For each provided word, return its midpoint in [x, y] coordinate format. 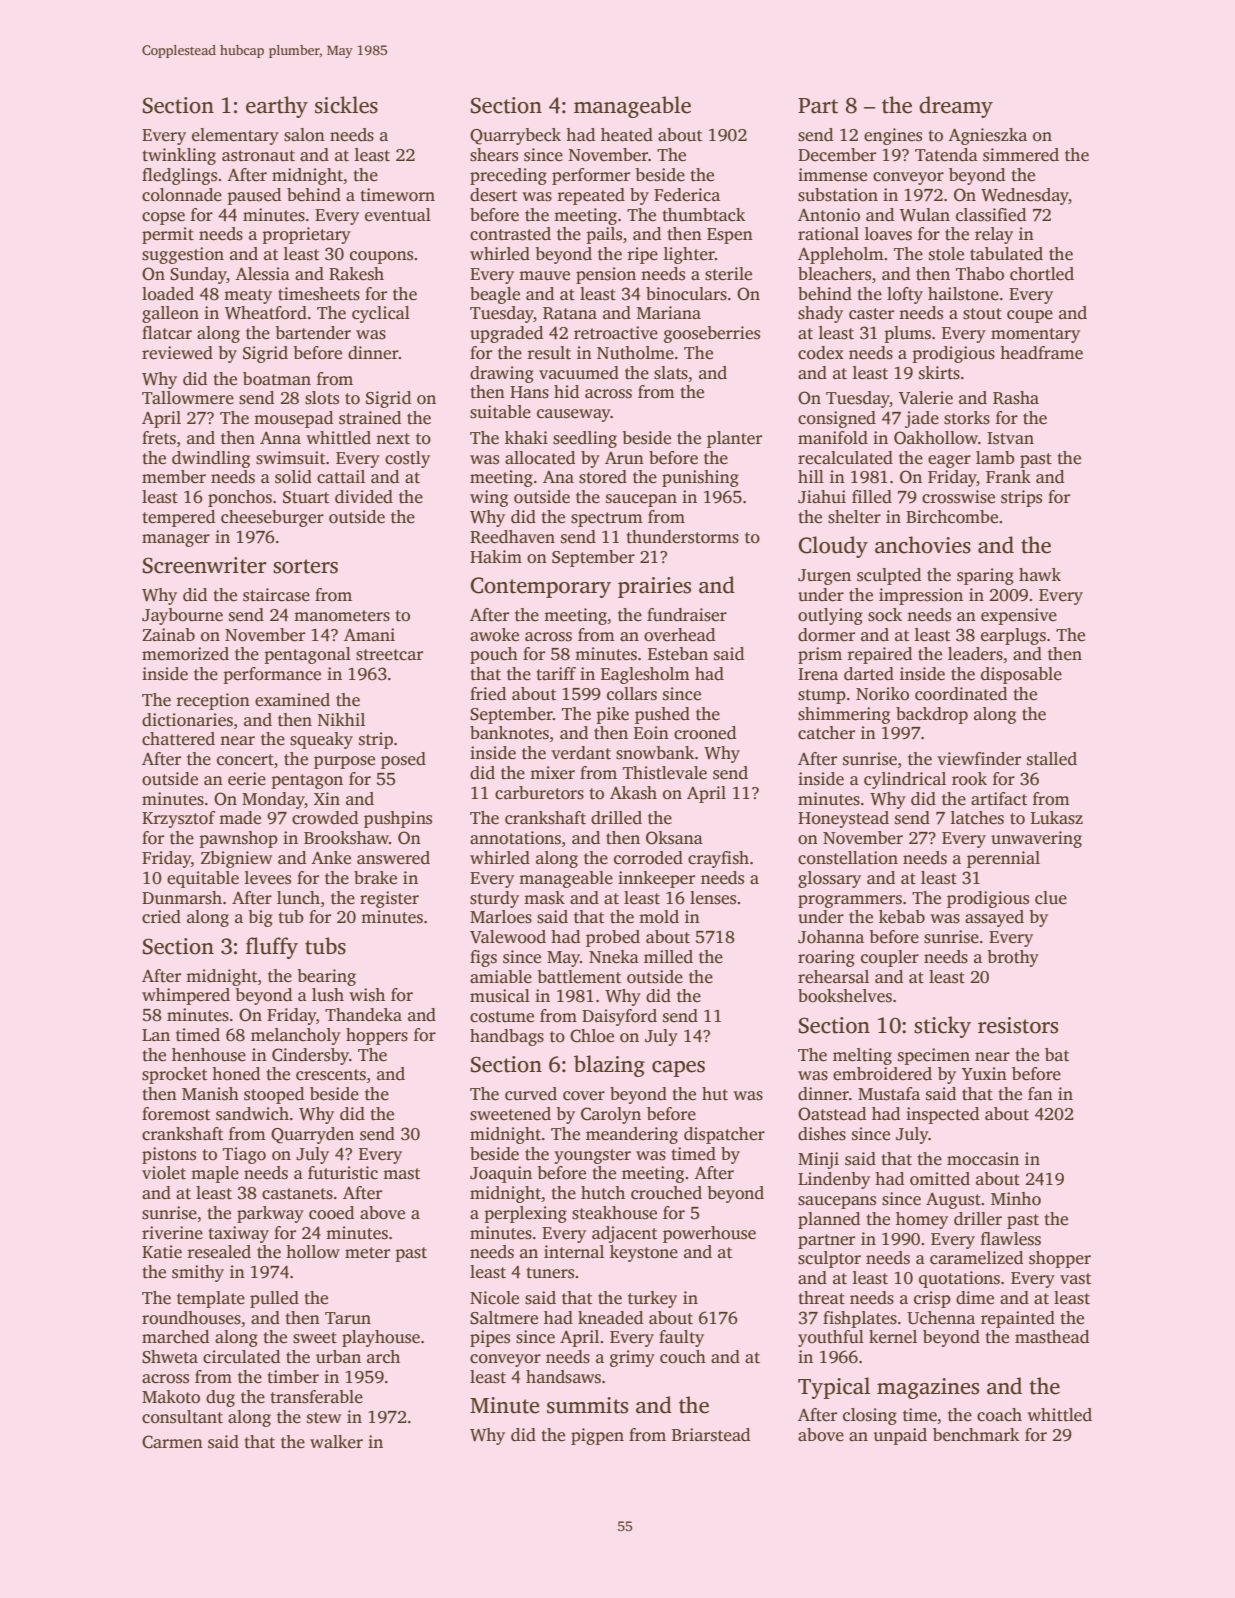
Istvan [1010, 438]
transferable [316, 1397]
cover [584, 1096]
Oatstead [832, 1114]
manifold [833, 438]
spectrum [607, 519]
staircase [276, 595]
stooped [274, 1095]
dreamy [956, 107]
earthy [277, 107]
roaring [826, 958]
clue [1051, 898]
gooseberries [712, 334]
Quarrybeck [515, 136]
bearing [326, 977]
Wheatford [266, 313]
